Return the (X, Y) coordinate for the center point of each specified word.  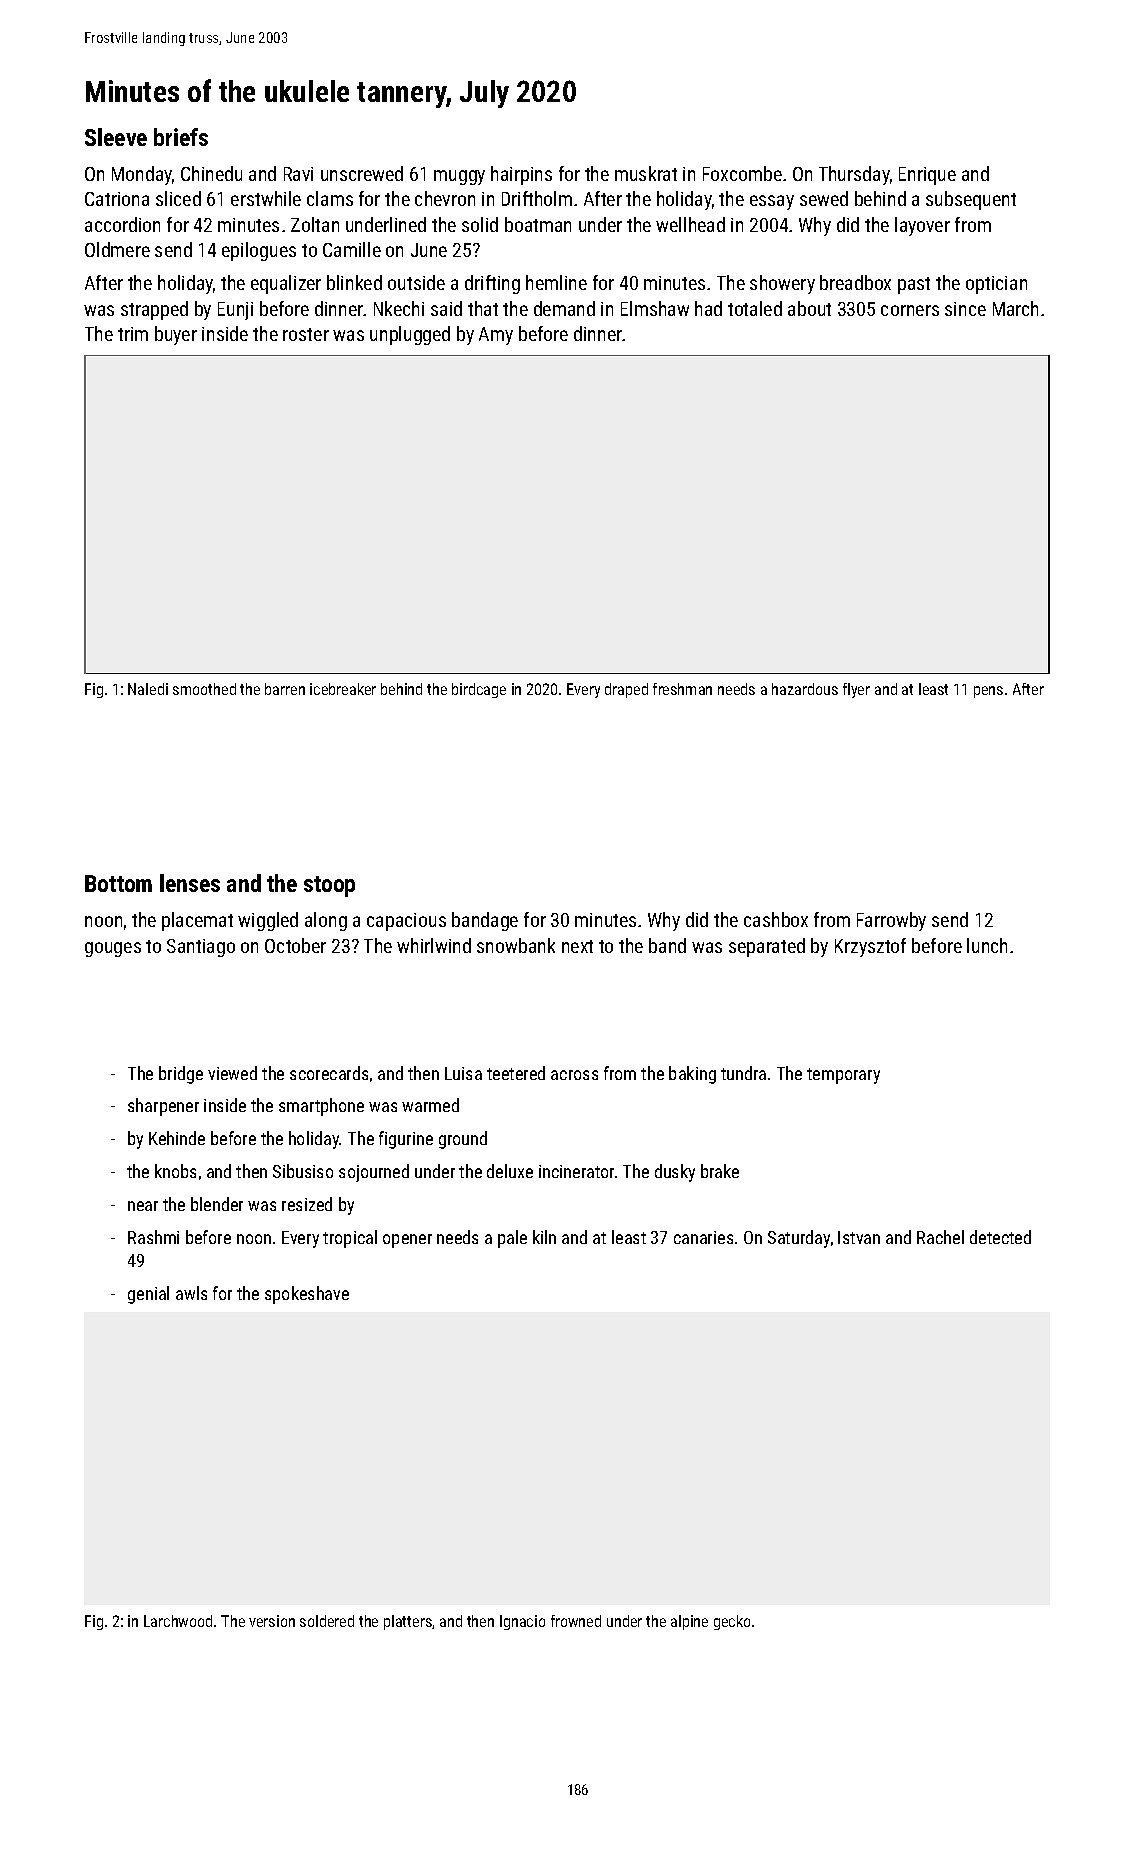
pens (988, 692)
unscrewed (362, 173)
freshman (682, 689)
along (326, 921)
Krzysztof (870, 947)
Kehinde (177, 1138)
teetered (516, 1073)
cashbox (776, 919)
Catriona (117, 199)
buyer (176, 335)
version (272, 1621)
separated (767, 947)
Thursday (854, 175)
